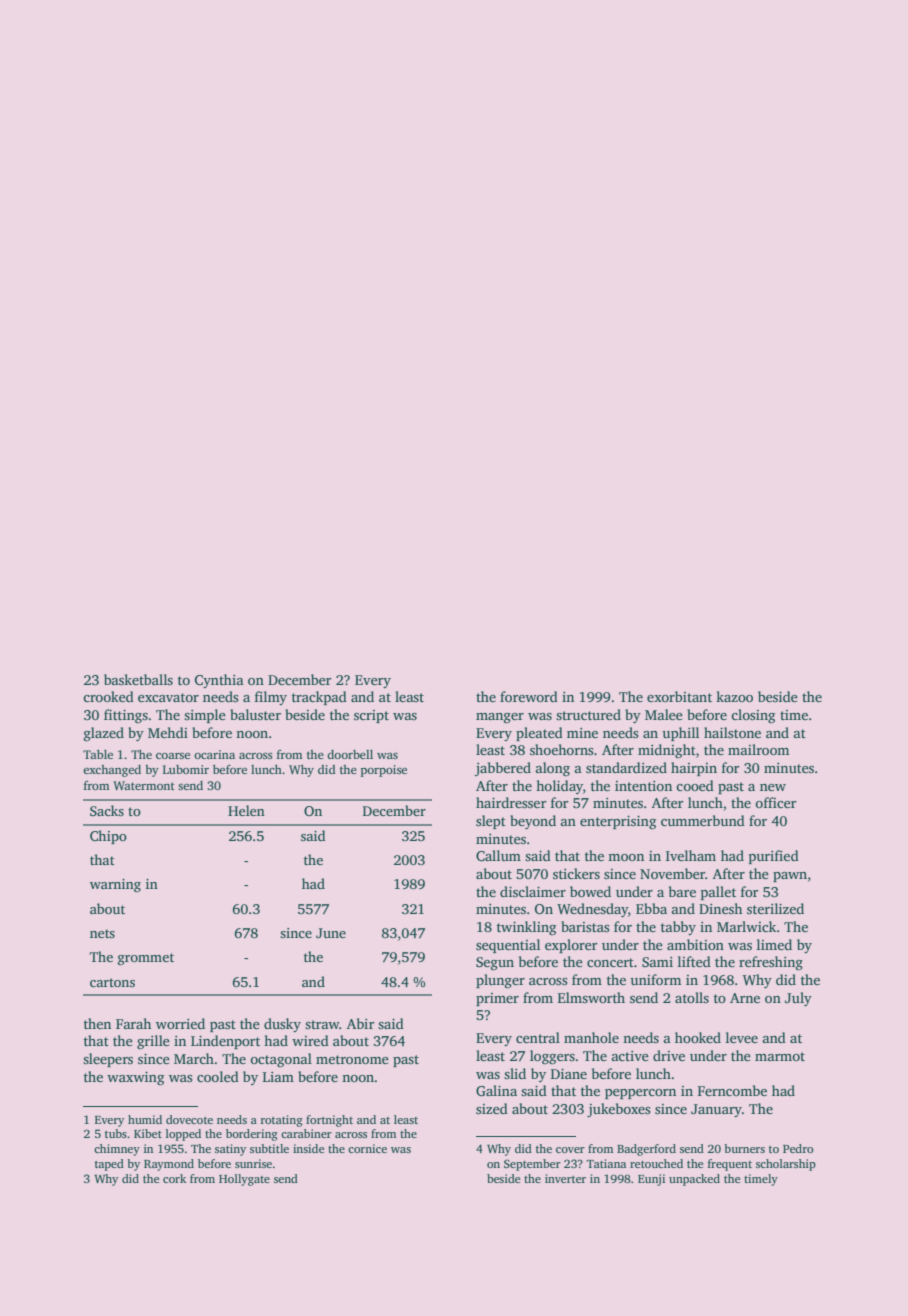  I want to click on hairpin, so click(694, 769).
